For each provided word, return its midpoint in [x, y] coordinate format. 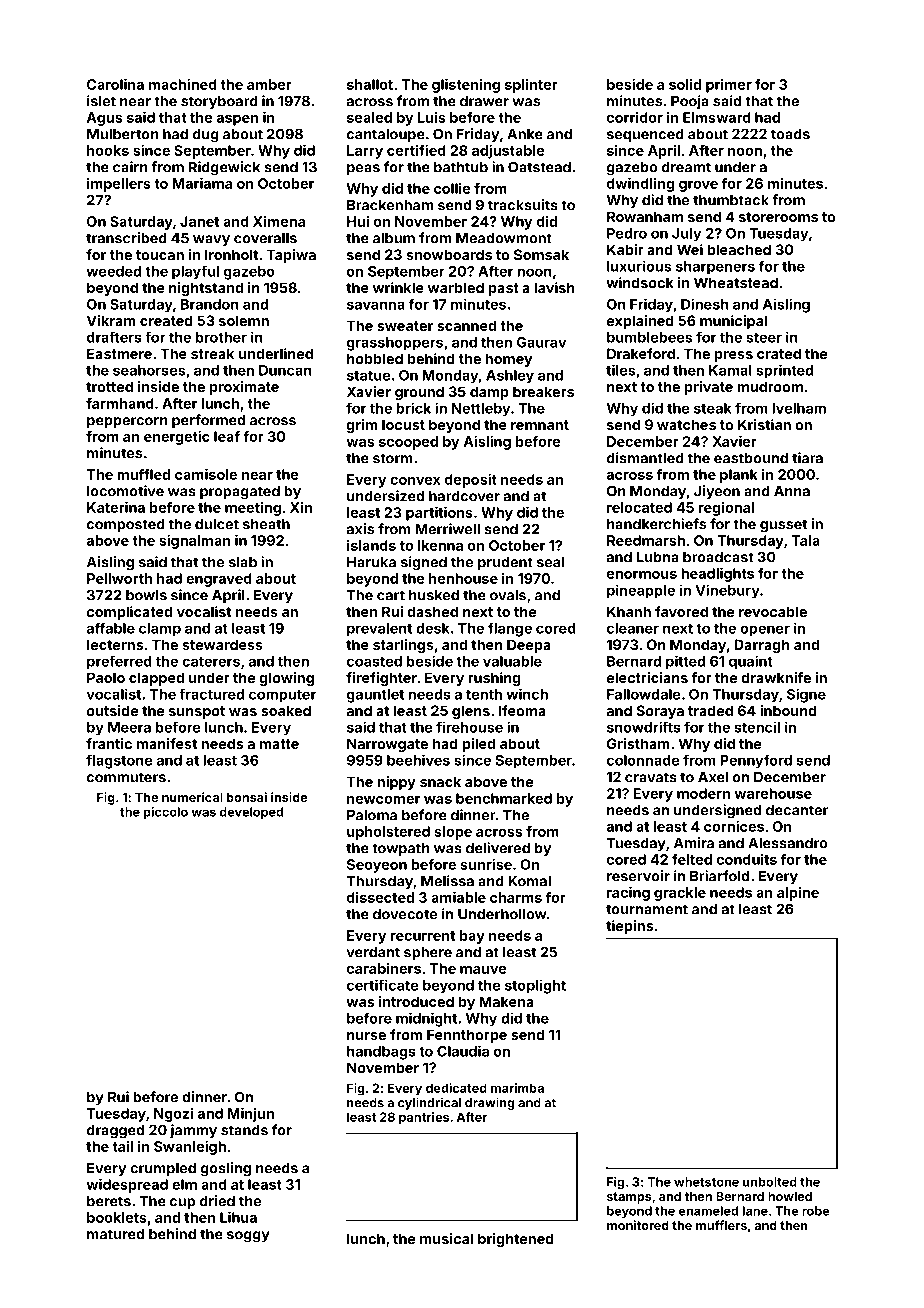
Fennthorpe [467, 1036]
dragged [115, 1132]
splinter [531, 86]
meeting [253, 509]
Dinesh [705, 304]
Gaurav [541, 342]
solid [685, 84]
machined [183, 84]
